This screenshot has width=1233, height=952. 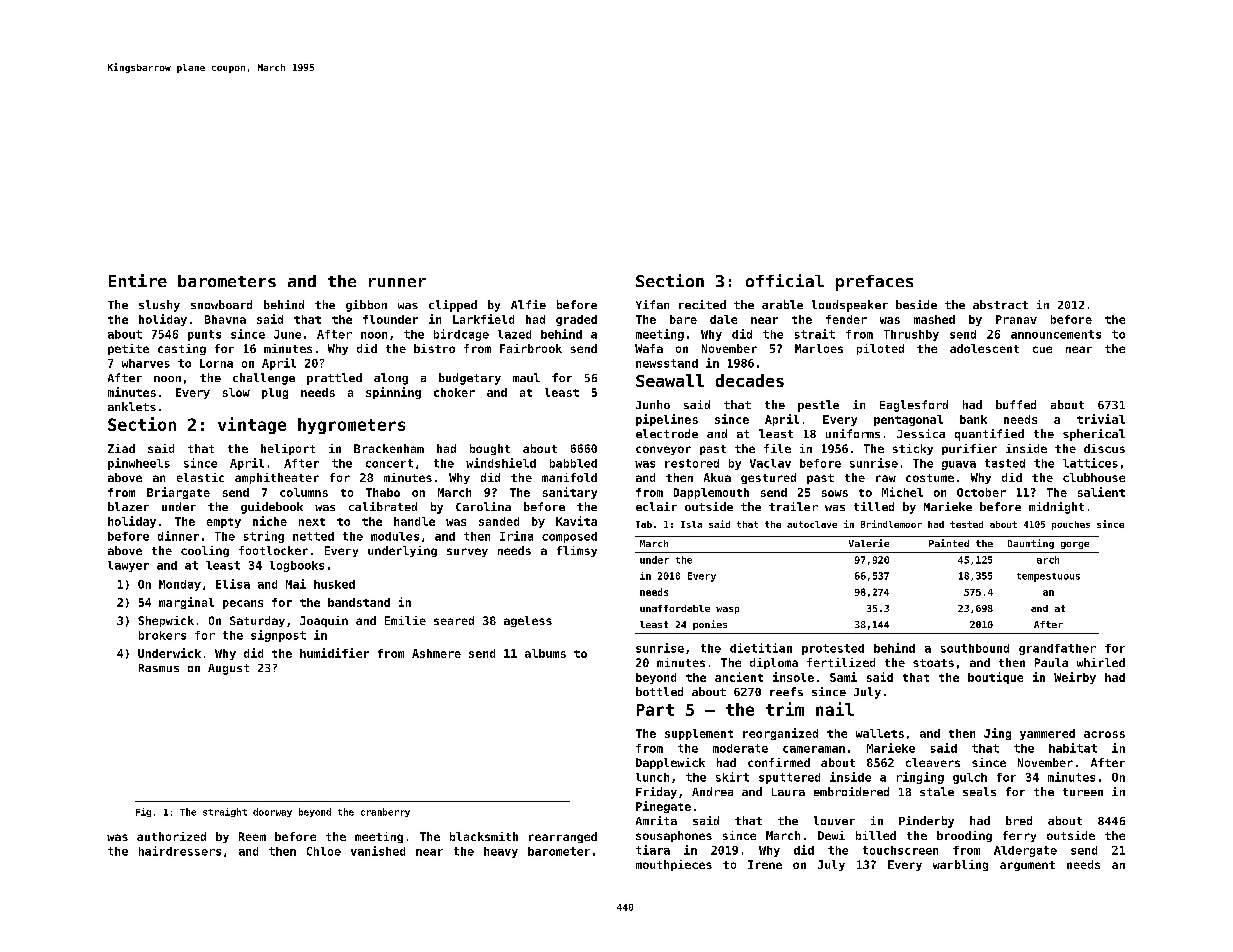 I want to click on Thabo, so click(x=383, y=492).
